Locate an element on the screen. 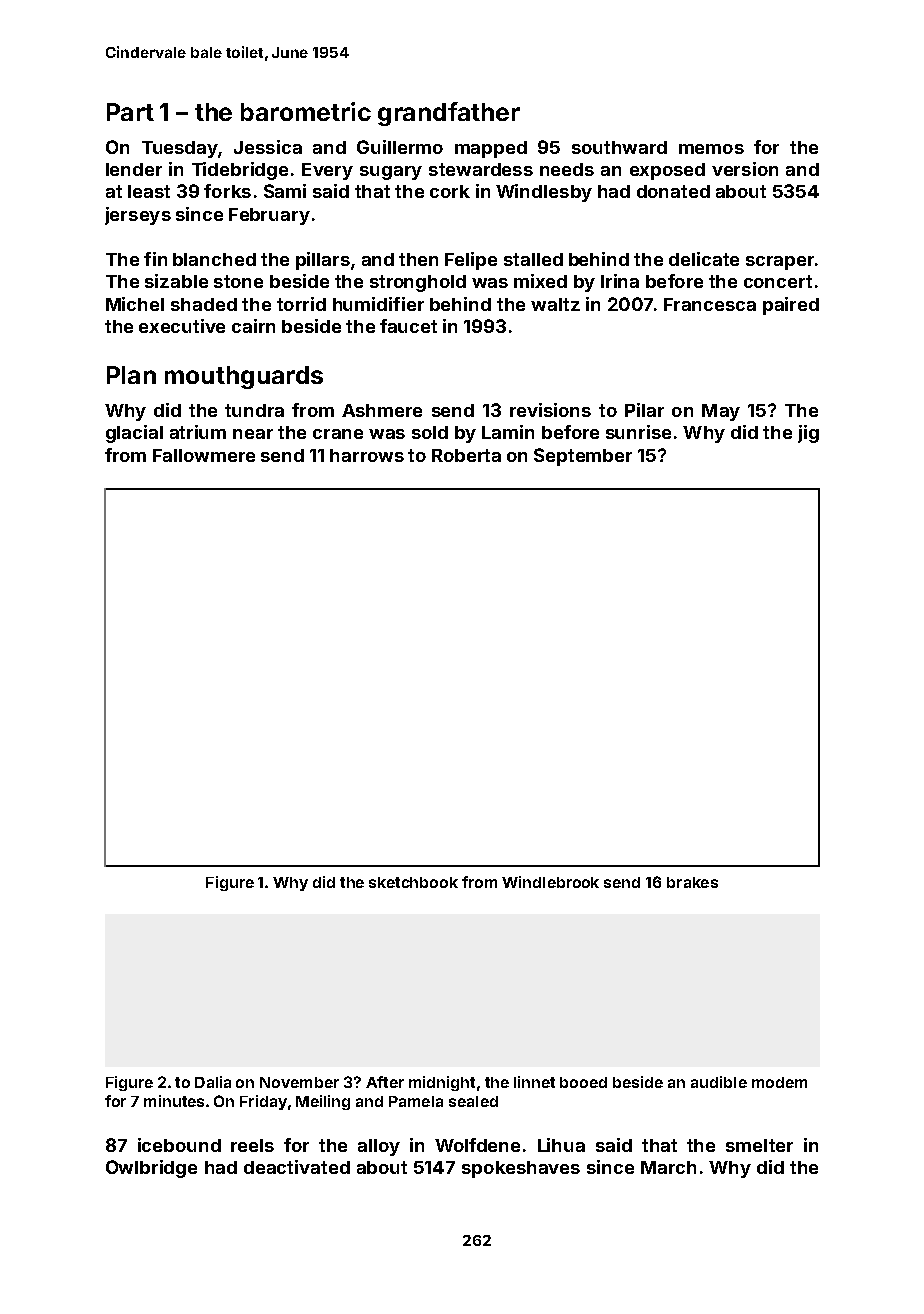 The width and height of the screenshot is (924, 1314). September is located at coordinates (583, 457).
